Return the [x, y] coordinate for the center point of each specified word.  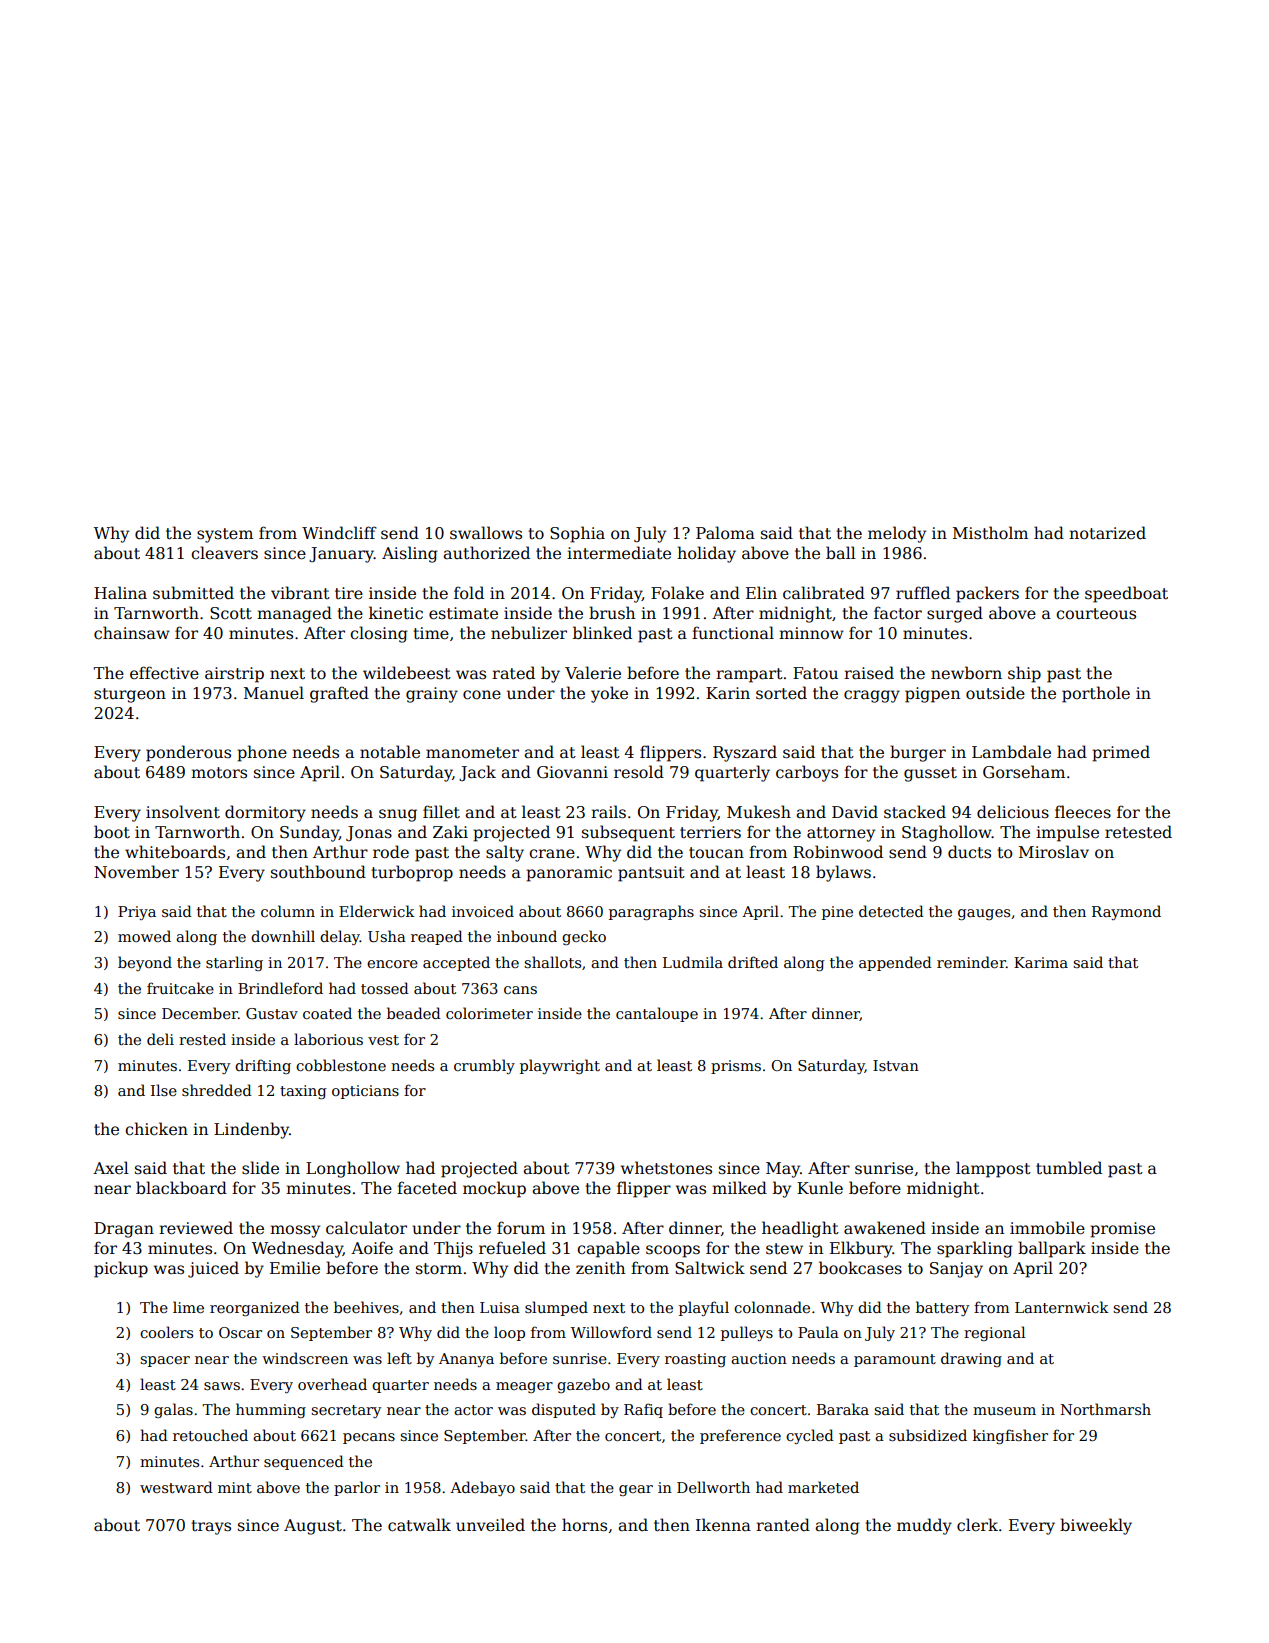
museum [1004, 1411]
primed [1121, 753]
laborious [328, 1039]
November [136, 872]
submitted [193, 593]
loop [509, 1333]
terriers [710, 832]
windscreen [305, 1358]
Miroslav [1054, 851]
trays [211, 1527]
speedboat [1126, 594]
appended [895, 963]
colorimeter [489, 1013]
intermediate [619, 553]
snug [398, 815]
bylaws [843, 873]
